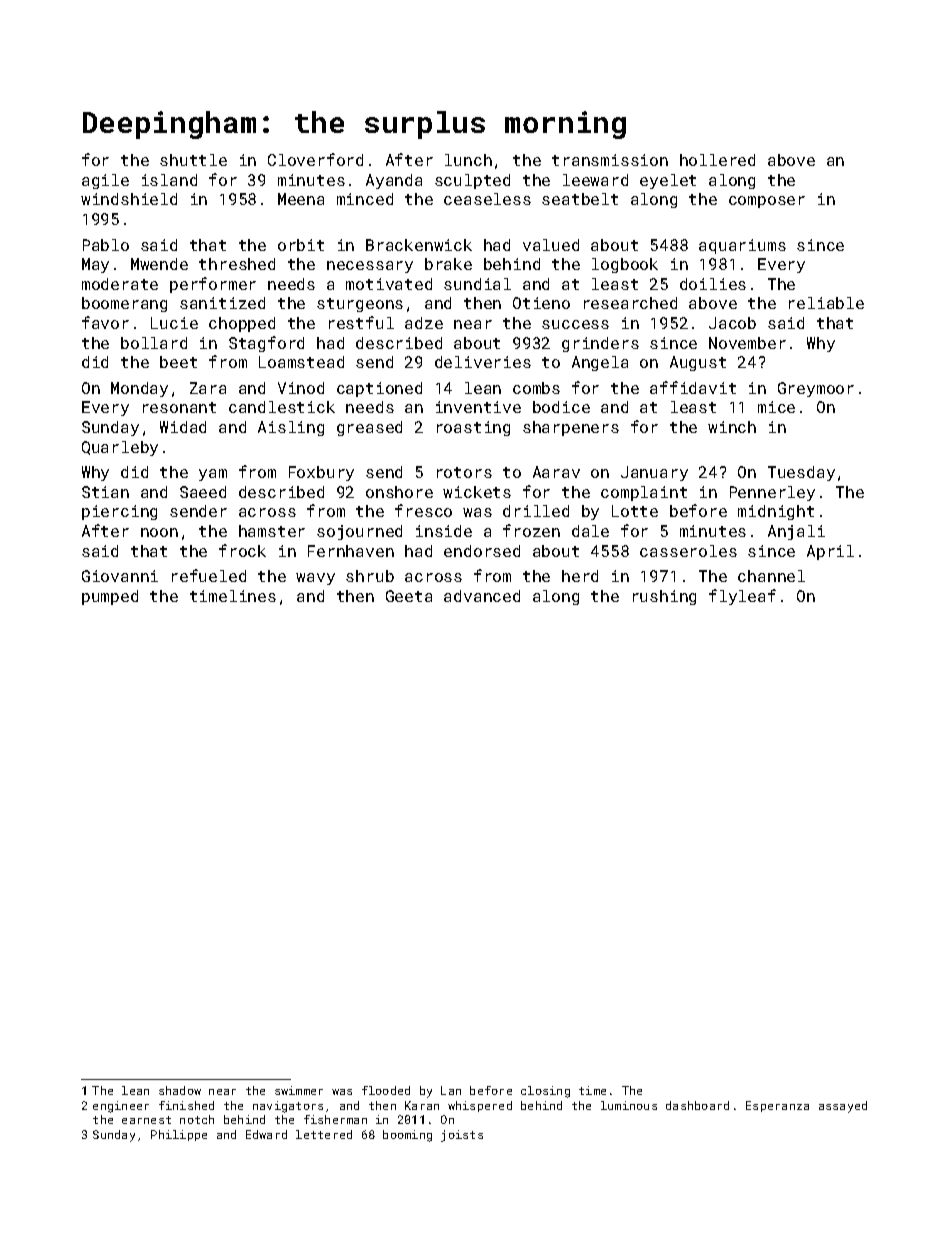 The width and height of the document is (952, 1233). What do you see at coordinates (717, 160) in the document?
I see `hollered` at bounding box center [717, 160].
